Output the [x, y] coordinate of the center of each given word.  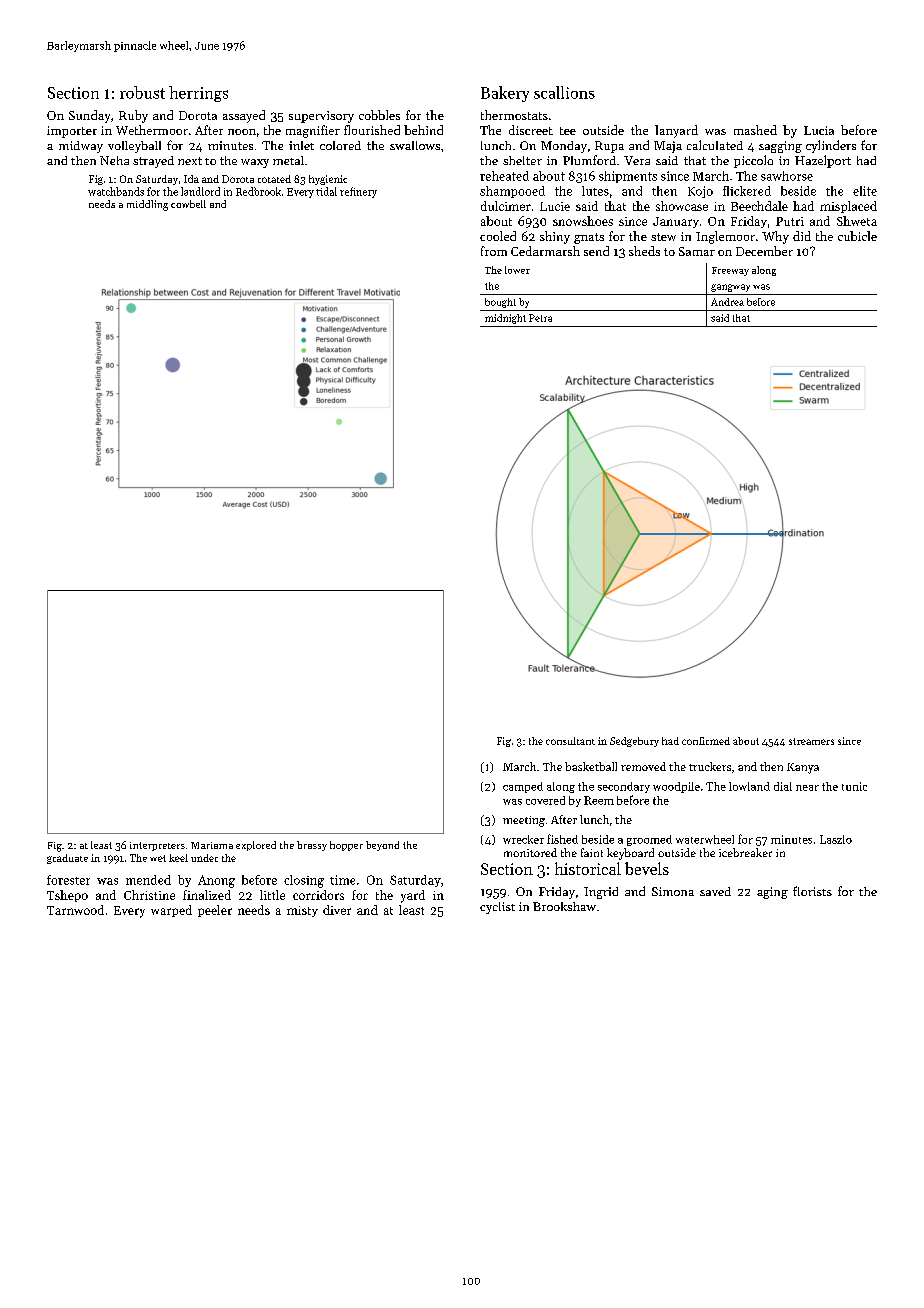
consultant [570, 741]
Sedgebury [634, 742]
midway [81, 147]
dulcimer [506, 206]
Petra [540, 318]
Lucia [819, 130]
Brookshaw [564, 906]
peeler [215, 911]
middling [147, 205]
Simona [673, 891]
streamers [811, 741]
